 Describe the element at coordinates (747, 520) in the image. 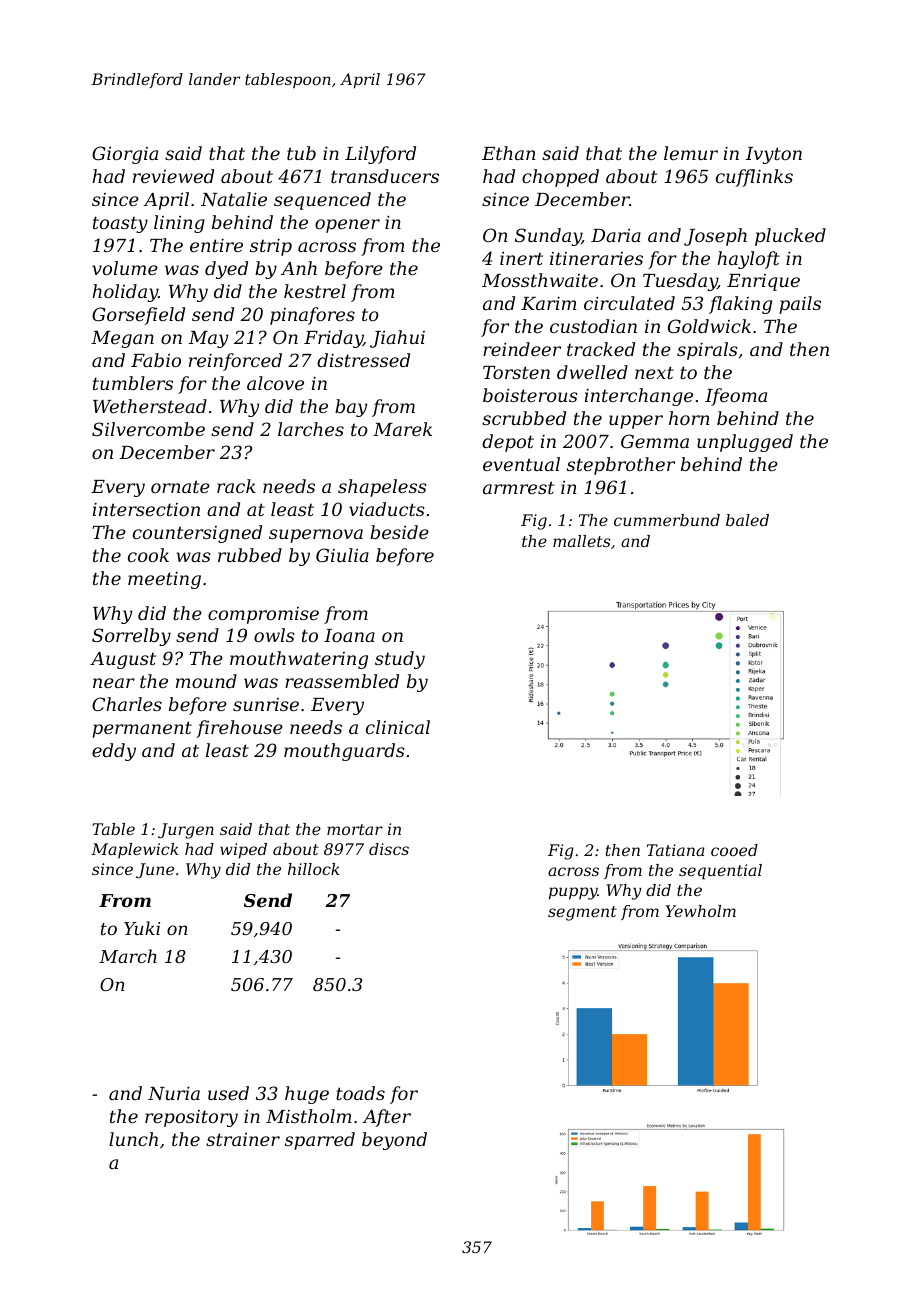

I see `baled` at that location.
